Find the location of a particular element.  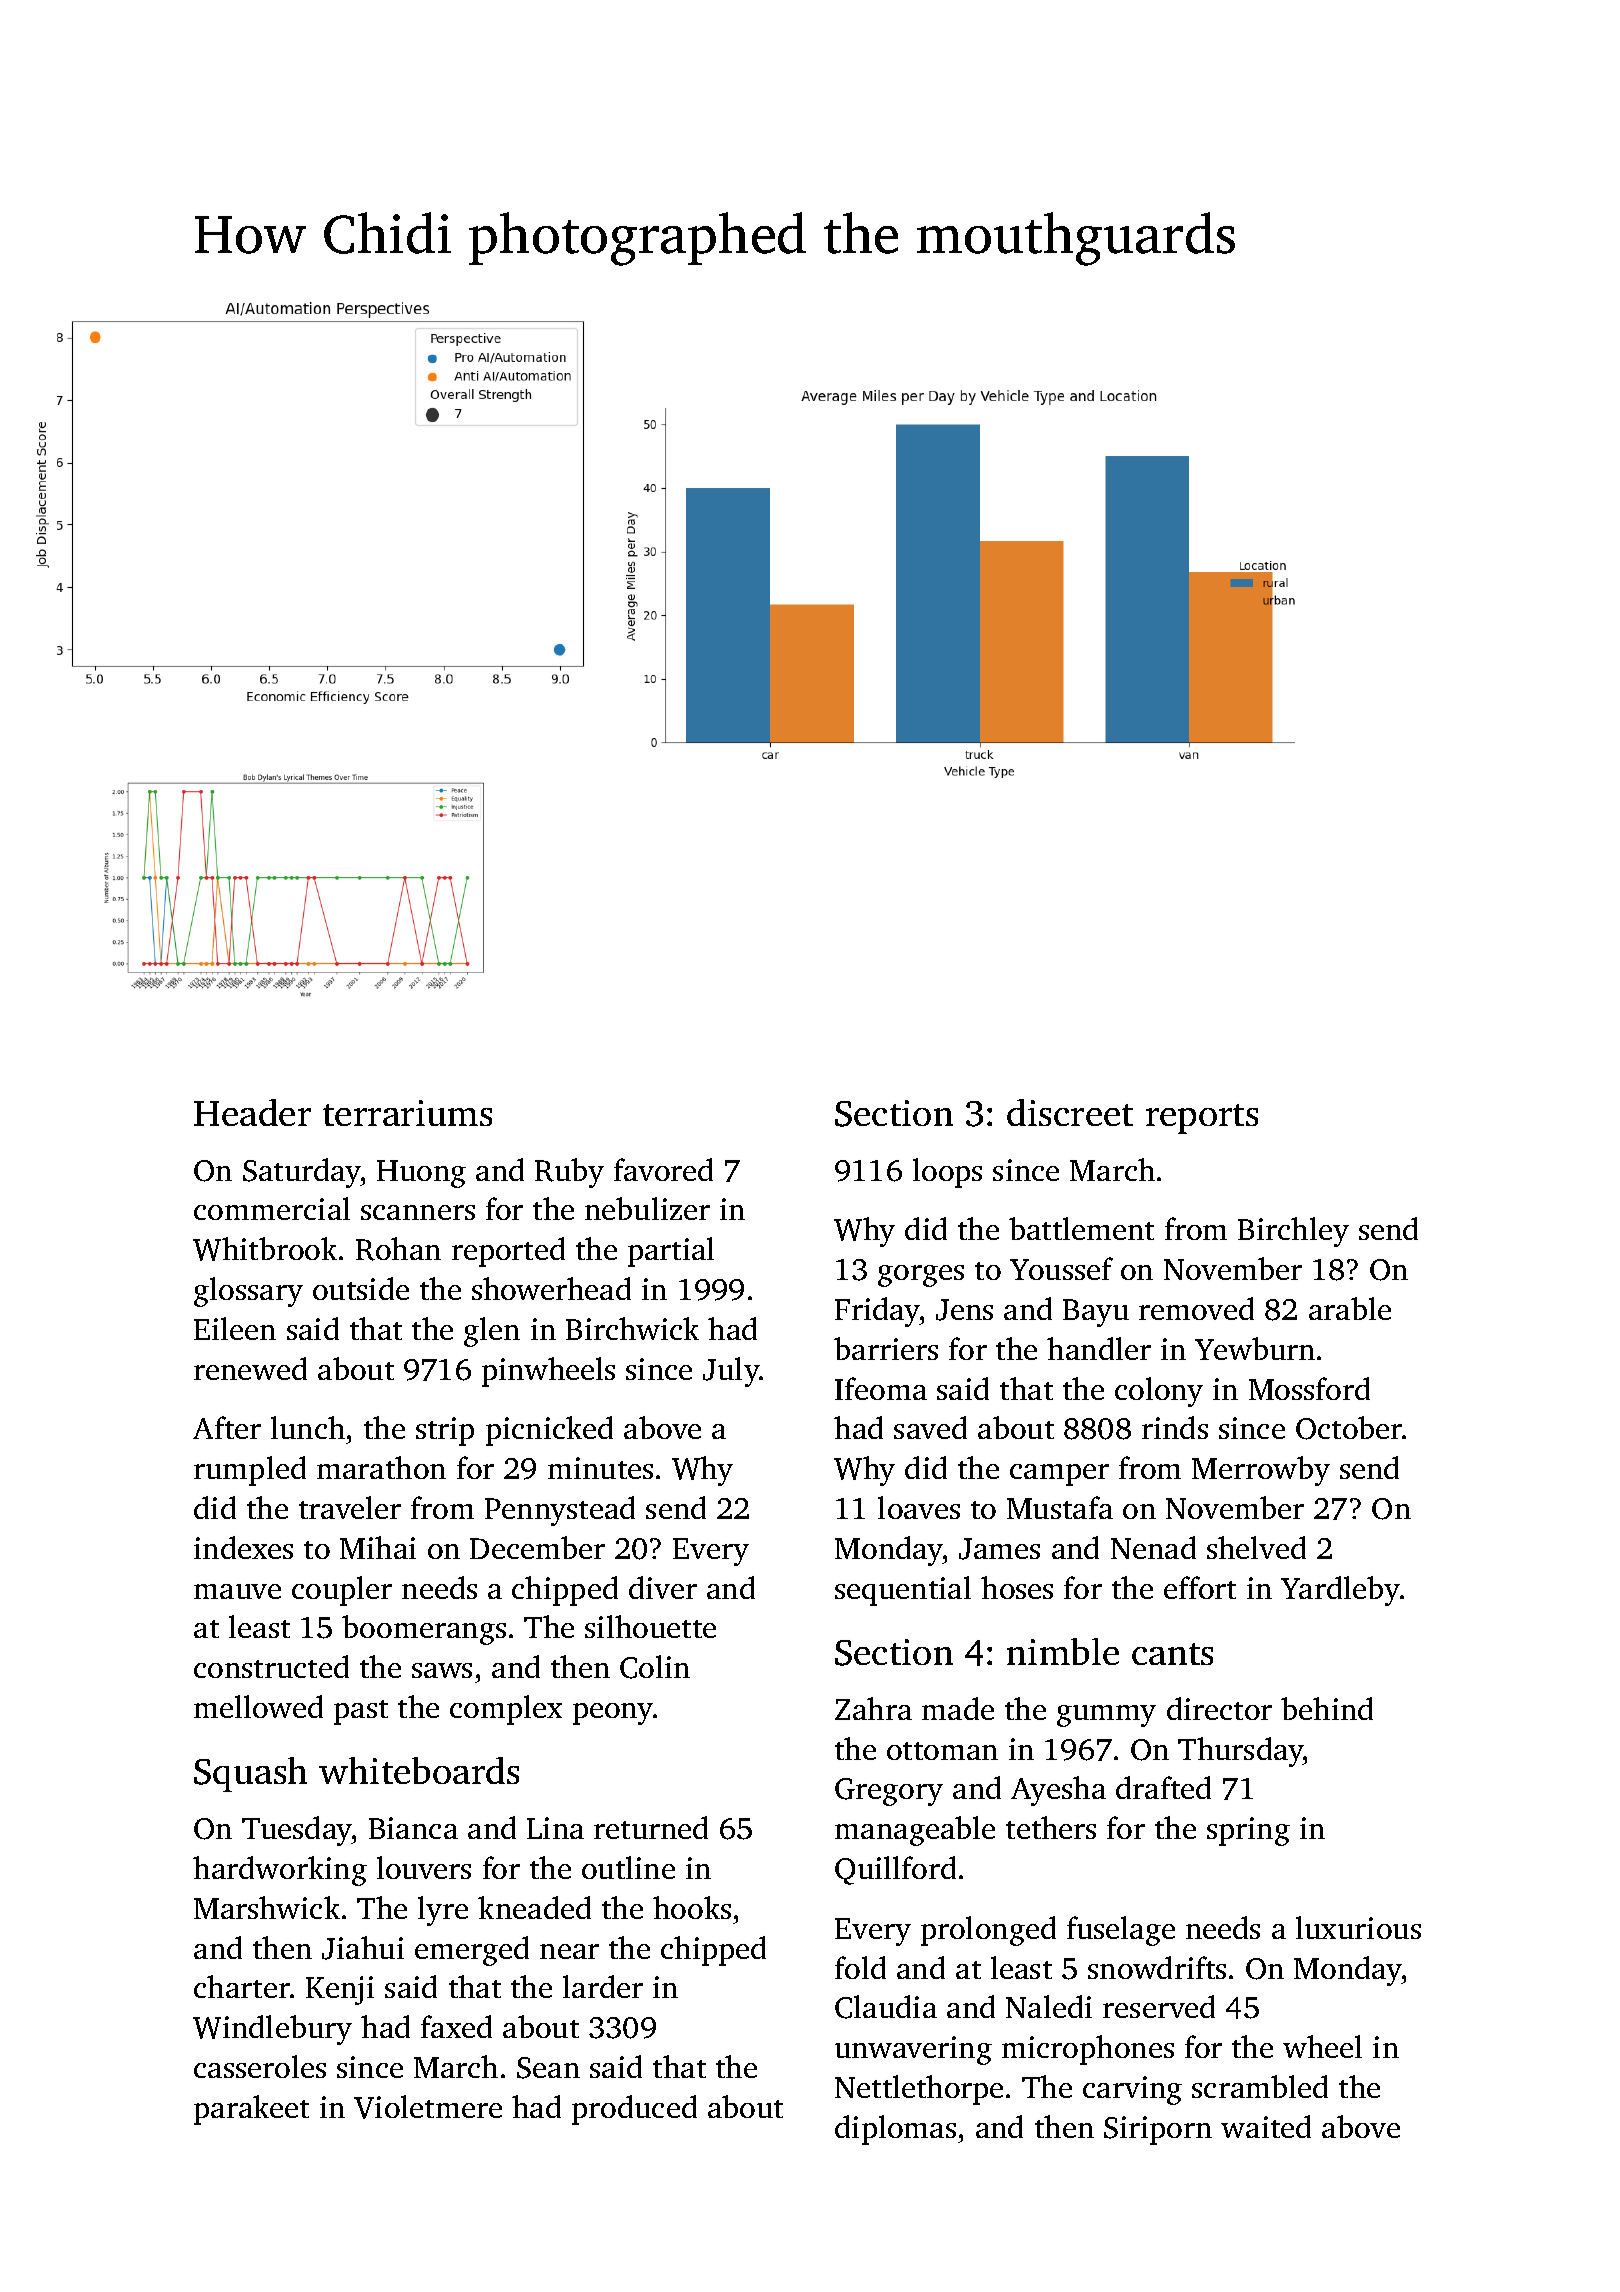

Yardleby is located at coordinates (1340, 1591).
